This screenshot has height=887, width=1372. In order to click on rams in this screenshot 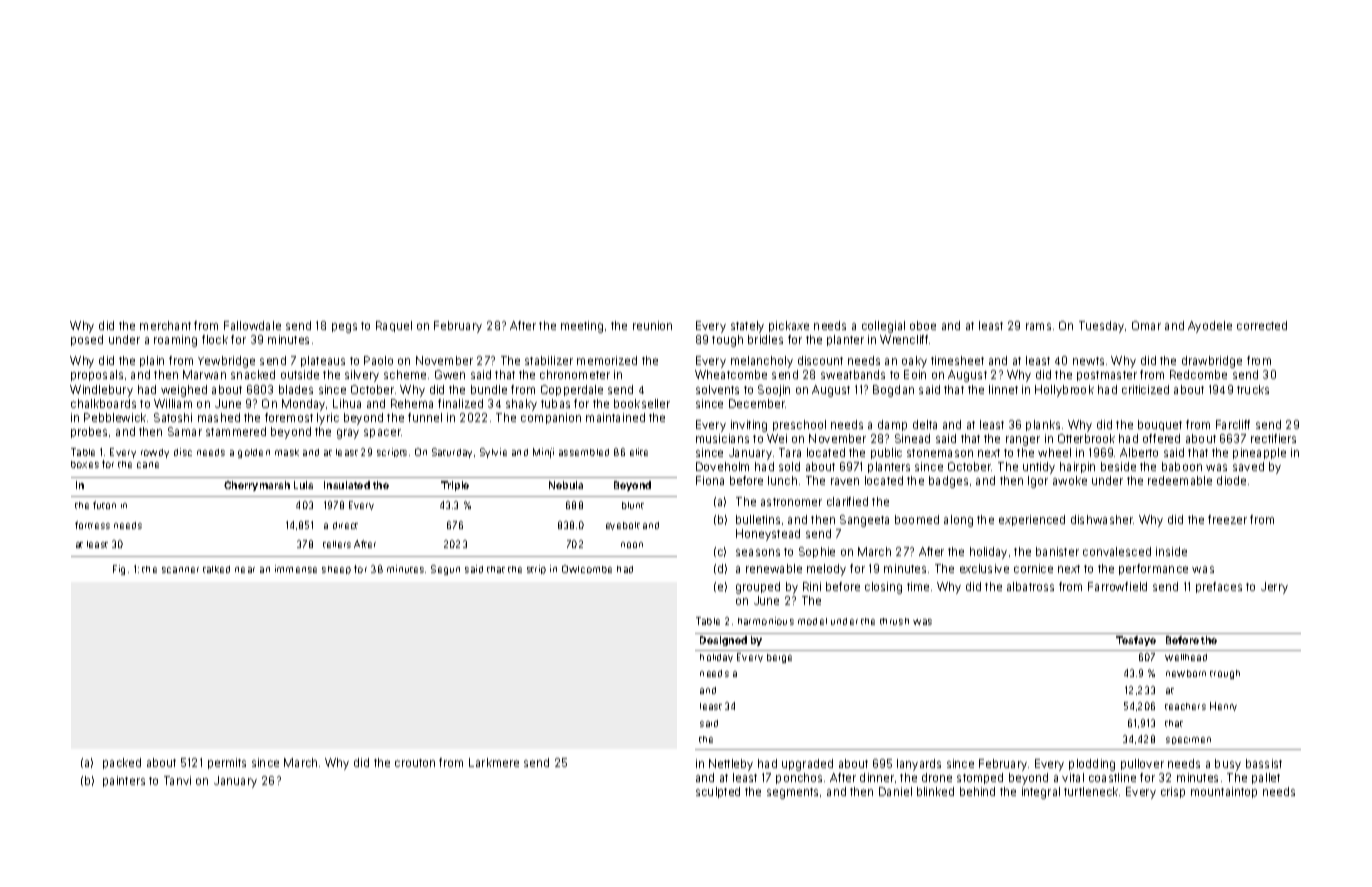, I will do `click(1038, 326)`.
